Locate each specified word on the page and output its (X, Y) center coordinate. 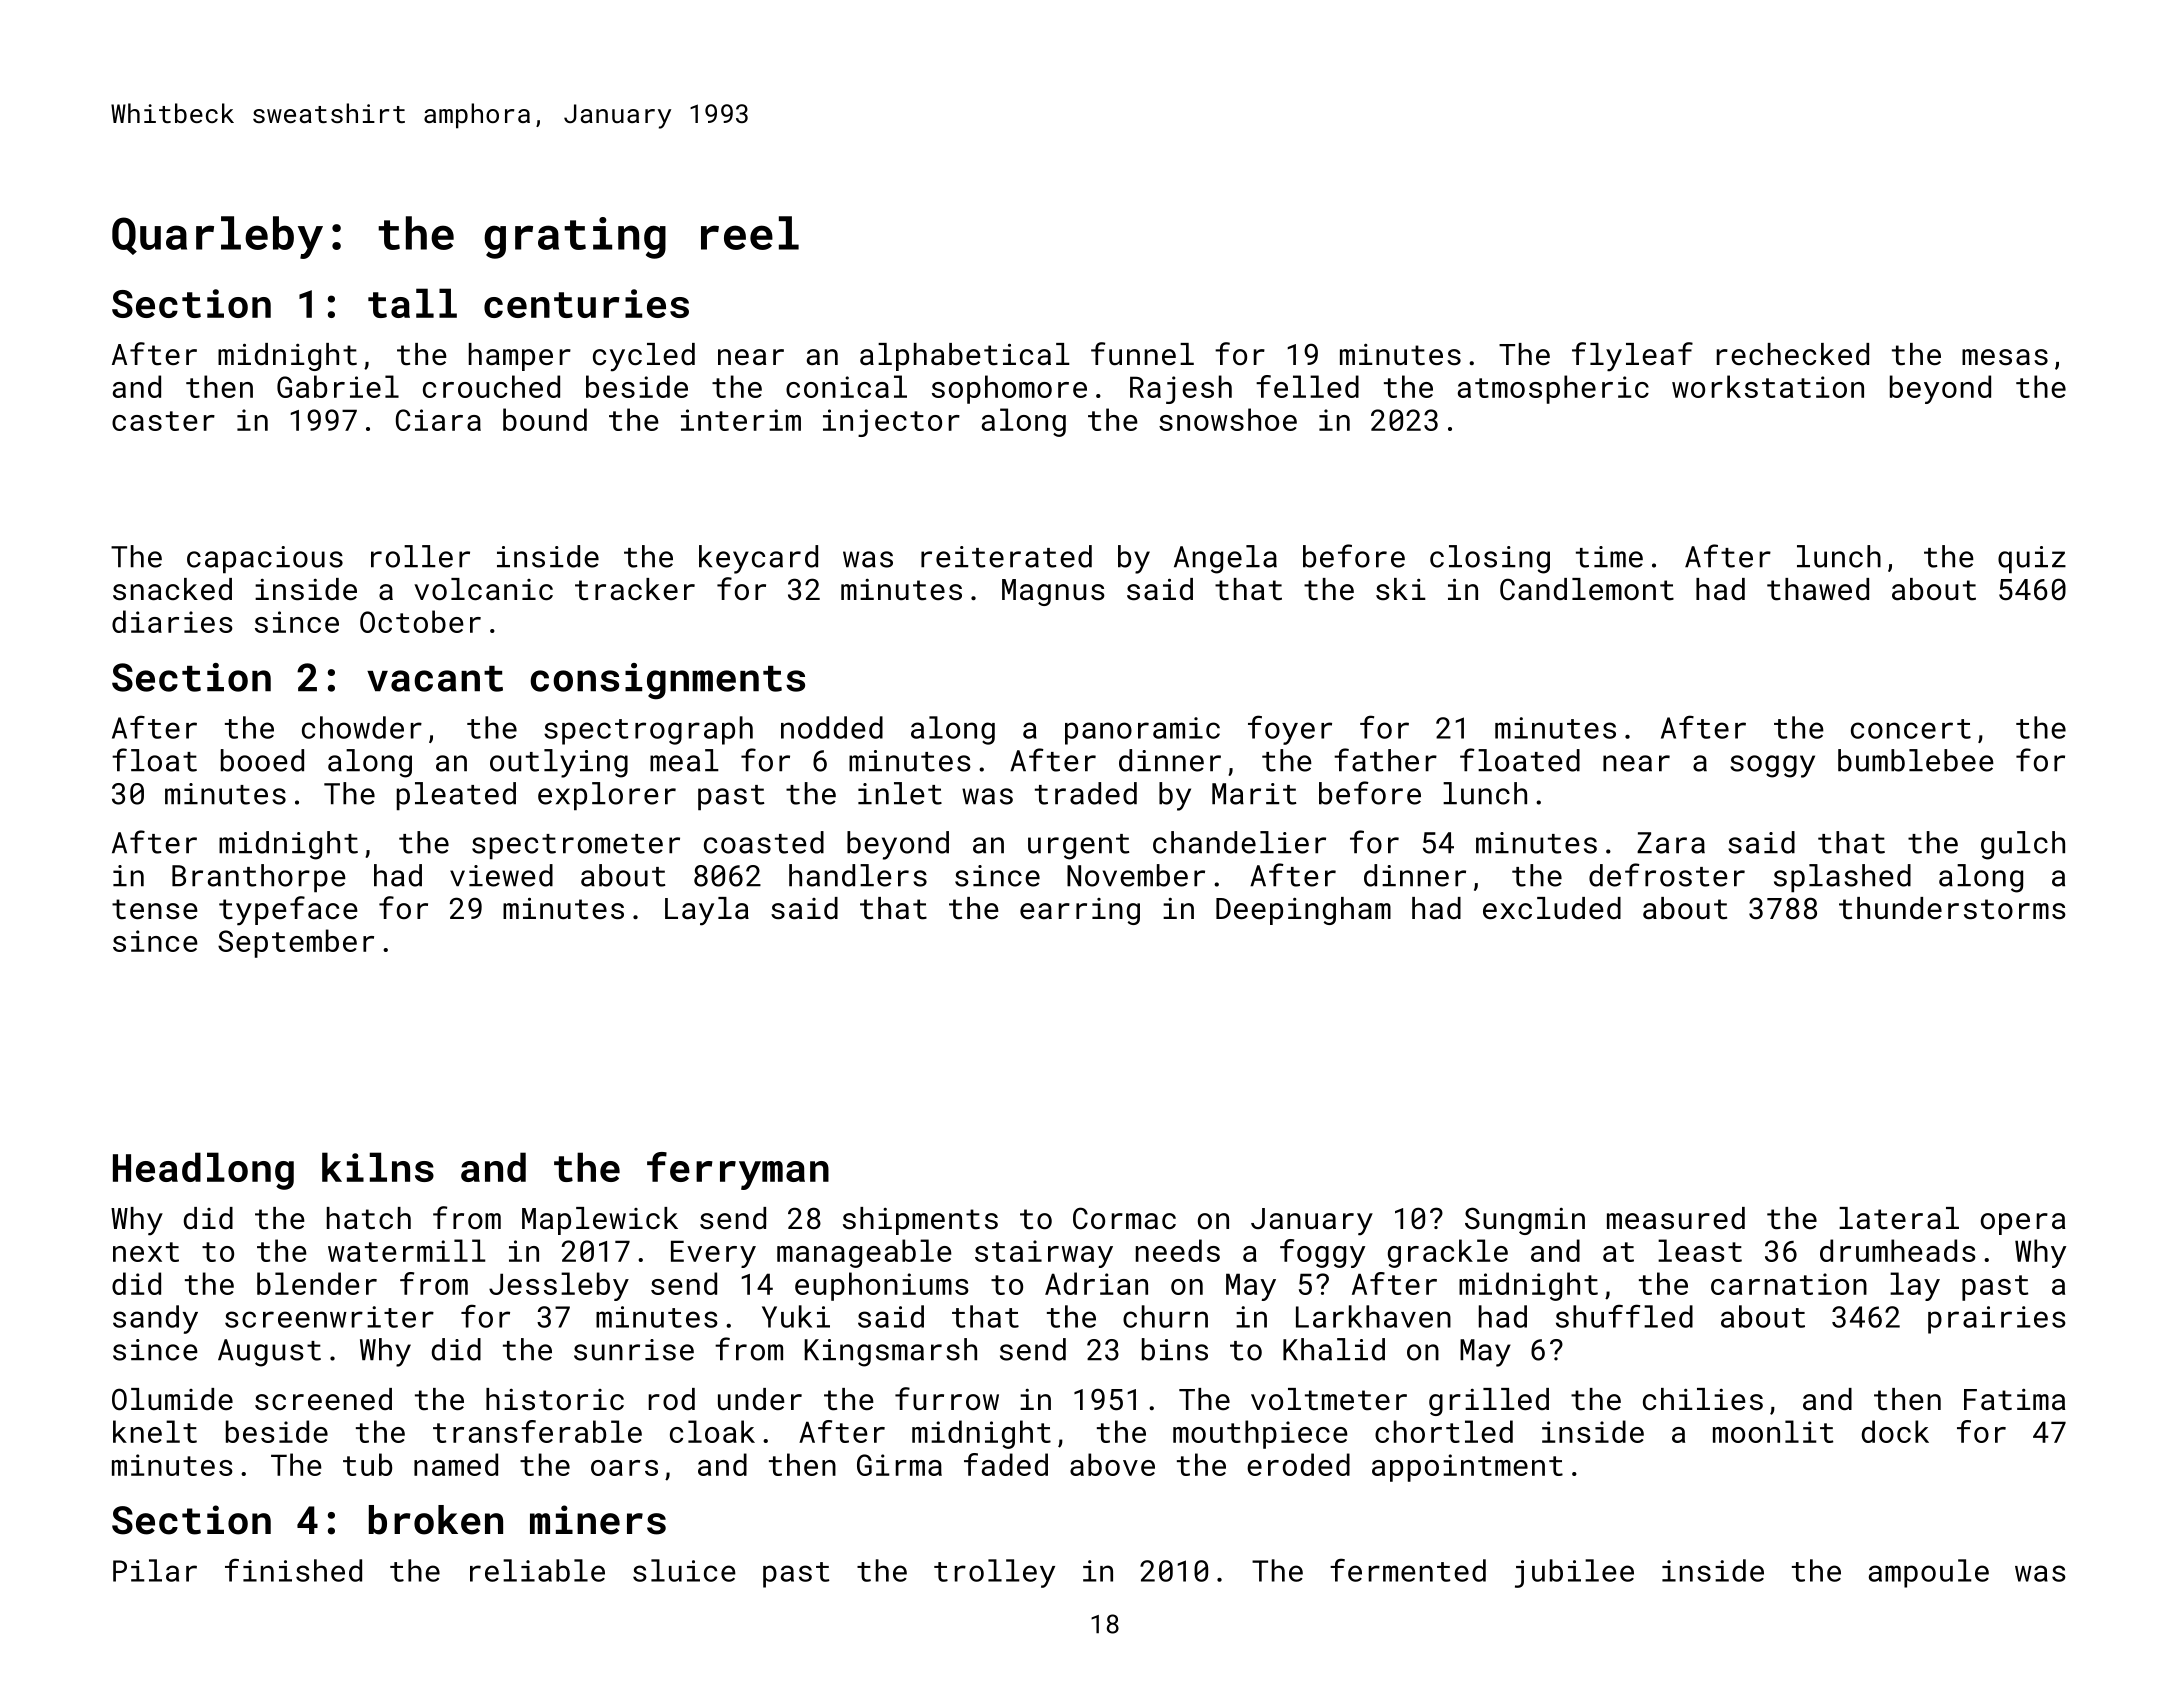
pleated (456, 796)
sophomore (1009, 389)
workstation (1768, 386)
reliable (537, 1570)
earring (1080, 911)
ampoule (1929, 1573)
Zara (1671, 843)
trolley (994, 1573)
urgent (1078, 847)
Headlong (203, 1171)
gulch (2023, 845)
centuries (586, 303)
